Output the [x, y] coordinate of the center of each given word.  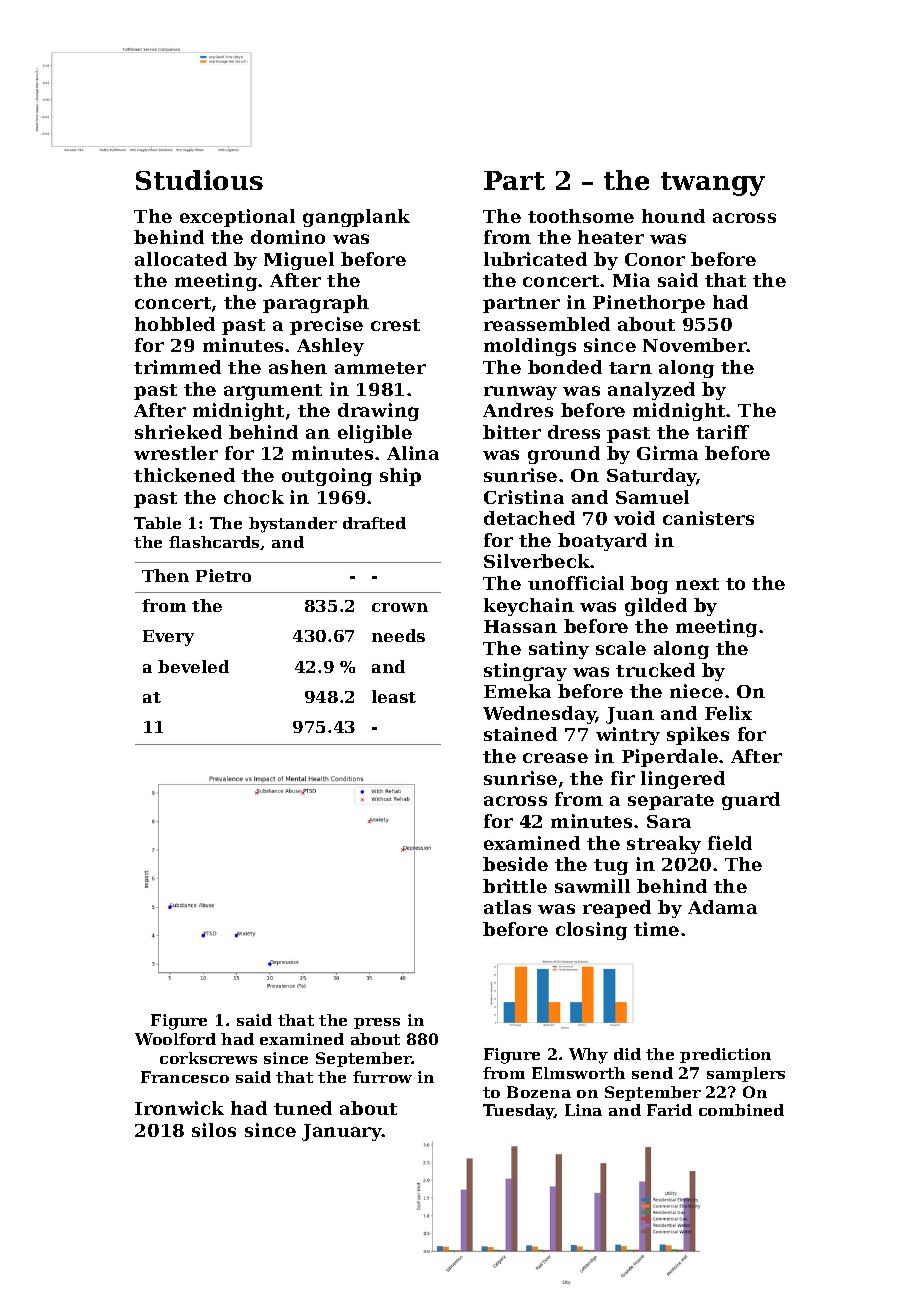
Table [157, 523]
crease [555, 758]
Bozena [539, 1092]
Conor [655, 259]
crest [395, 325]
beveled [193, 666]
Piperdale [670, 758]
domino [288, 237]
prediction [725, 1055]
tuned [303, 1108]
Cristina [524, 497]
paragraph [316, 304]
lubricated [535, 259]
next [697, 584]
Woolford [175, 1039]
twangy [713, 184]
